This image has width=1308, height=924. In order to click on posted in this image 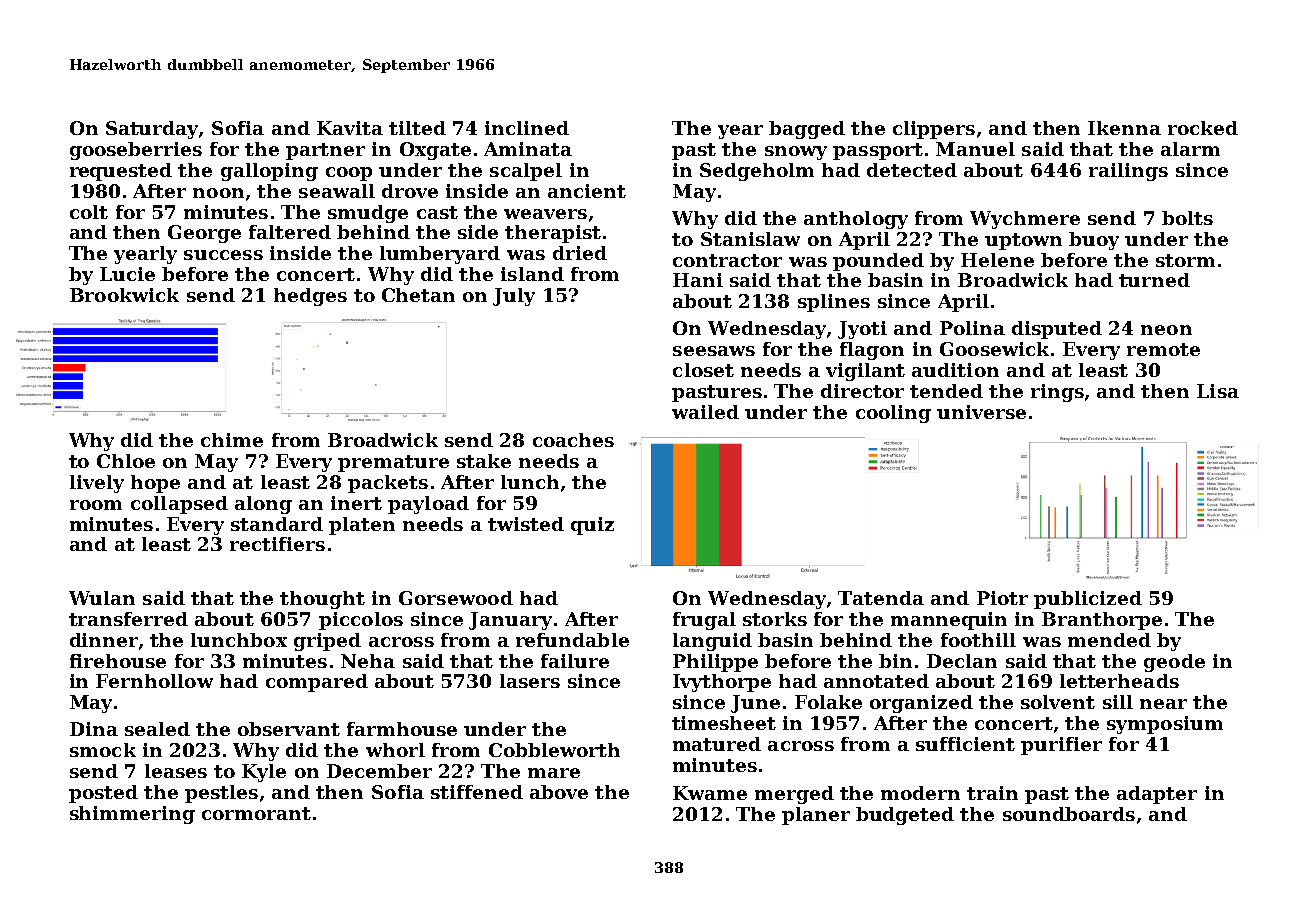, I will do `click(103, 794)`.
